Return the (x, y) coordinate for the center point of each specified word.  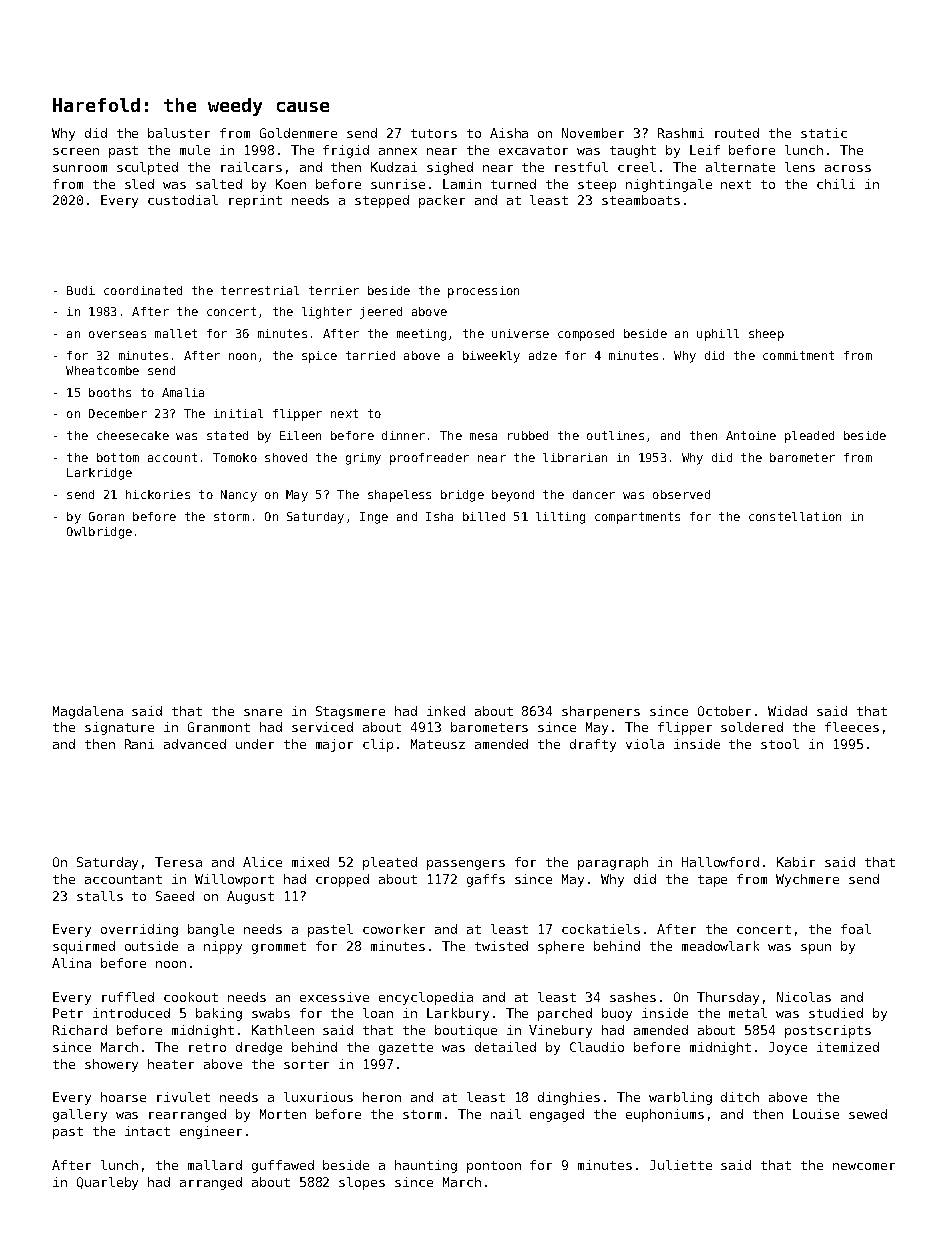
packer (442, 201)
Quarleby (107, 1183)
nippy (223, 947)
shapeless (399, 496)
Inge (374, 518)
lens (800, 167)
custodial (183, 200)
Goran (106, 516)
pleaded (809, 437)
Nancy (239, 496)
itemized (848, 1047)
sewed (868, 1114)
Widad (787, 711)
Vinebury (560, 1031)
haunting (426, 1166)
